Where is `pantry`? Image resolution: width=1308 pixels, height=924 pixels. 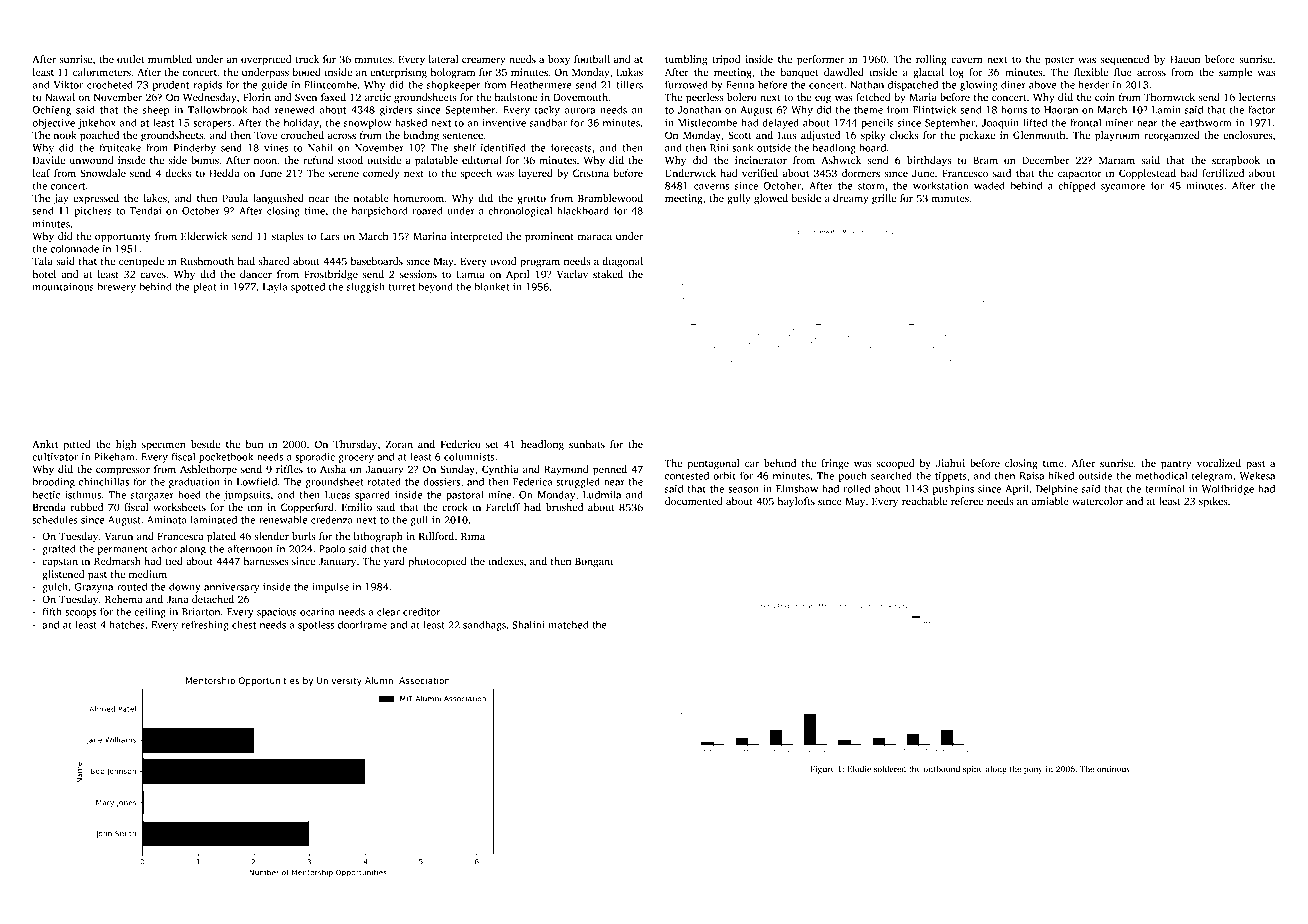 pantry is located at coordinates (1176, 465).
